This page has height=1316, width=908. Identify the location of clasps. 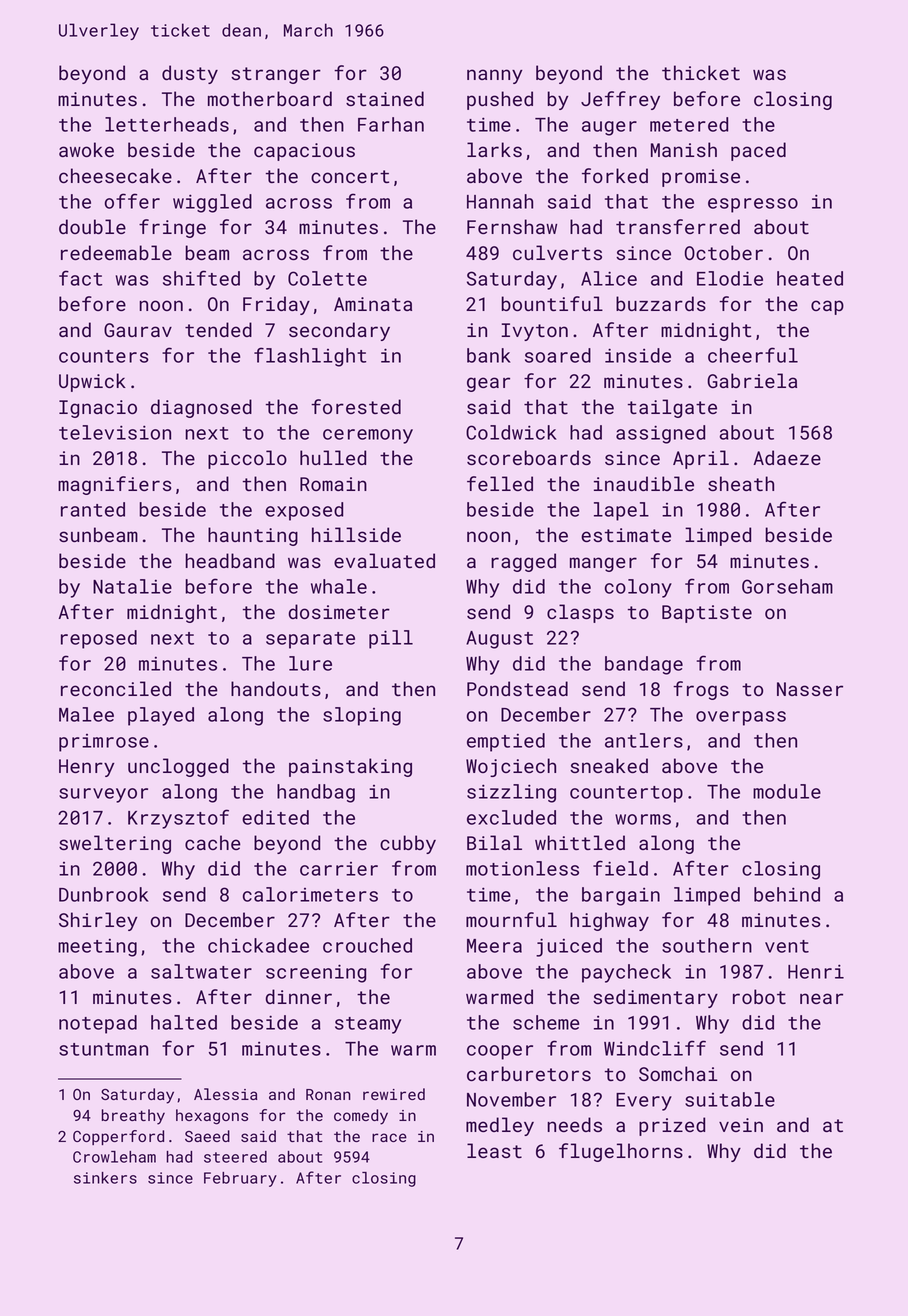
(580, 613).
